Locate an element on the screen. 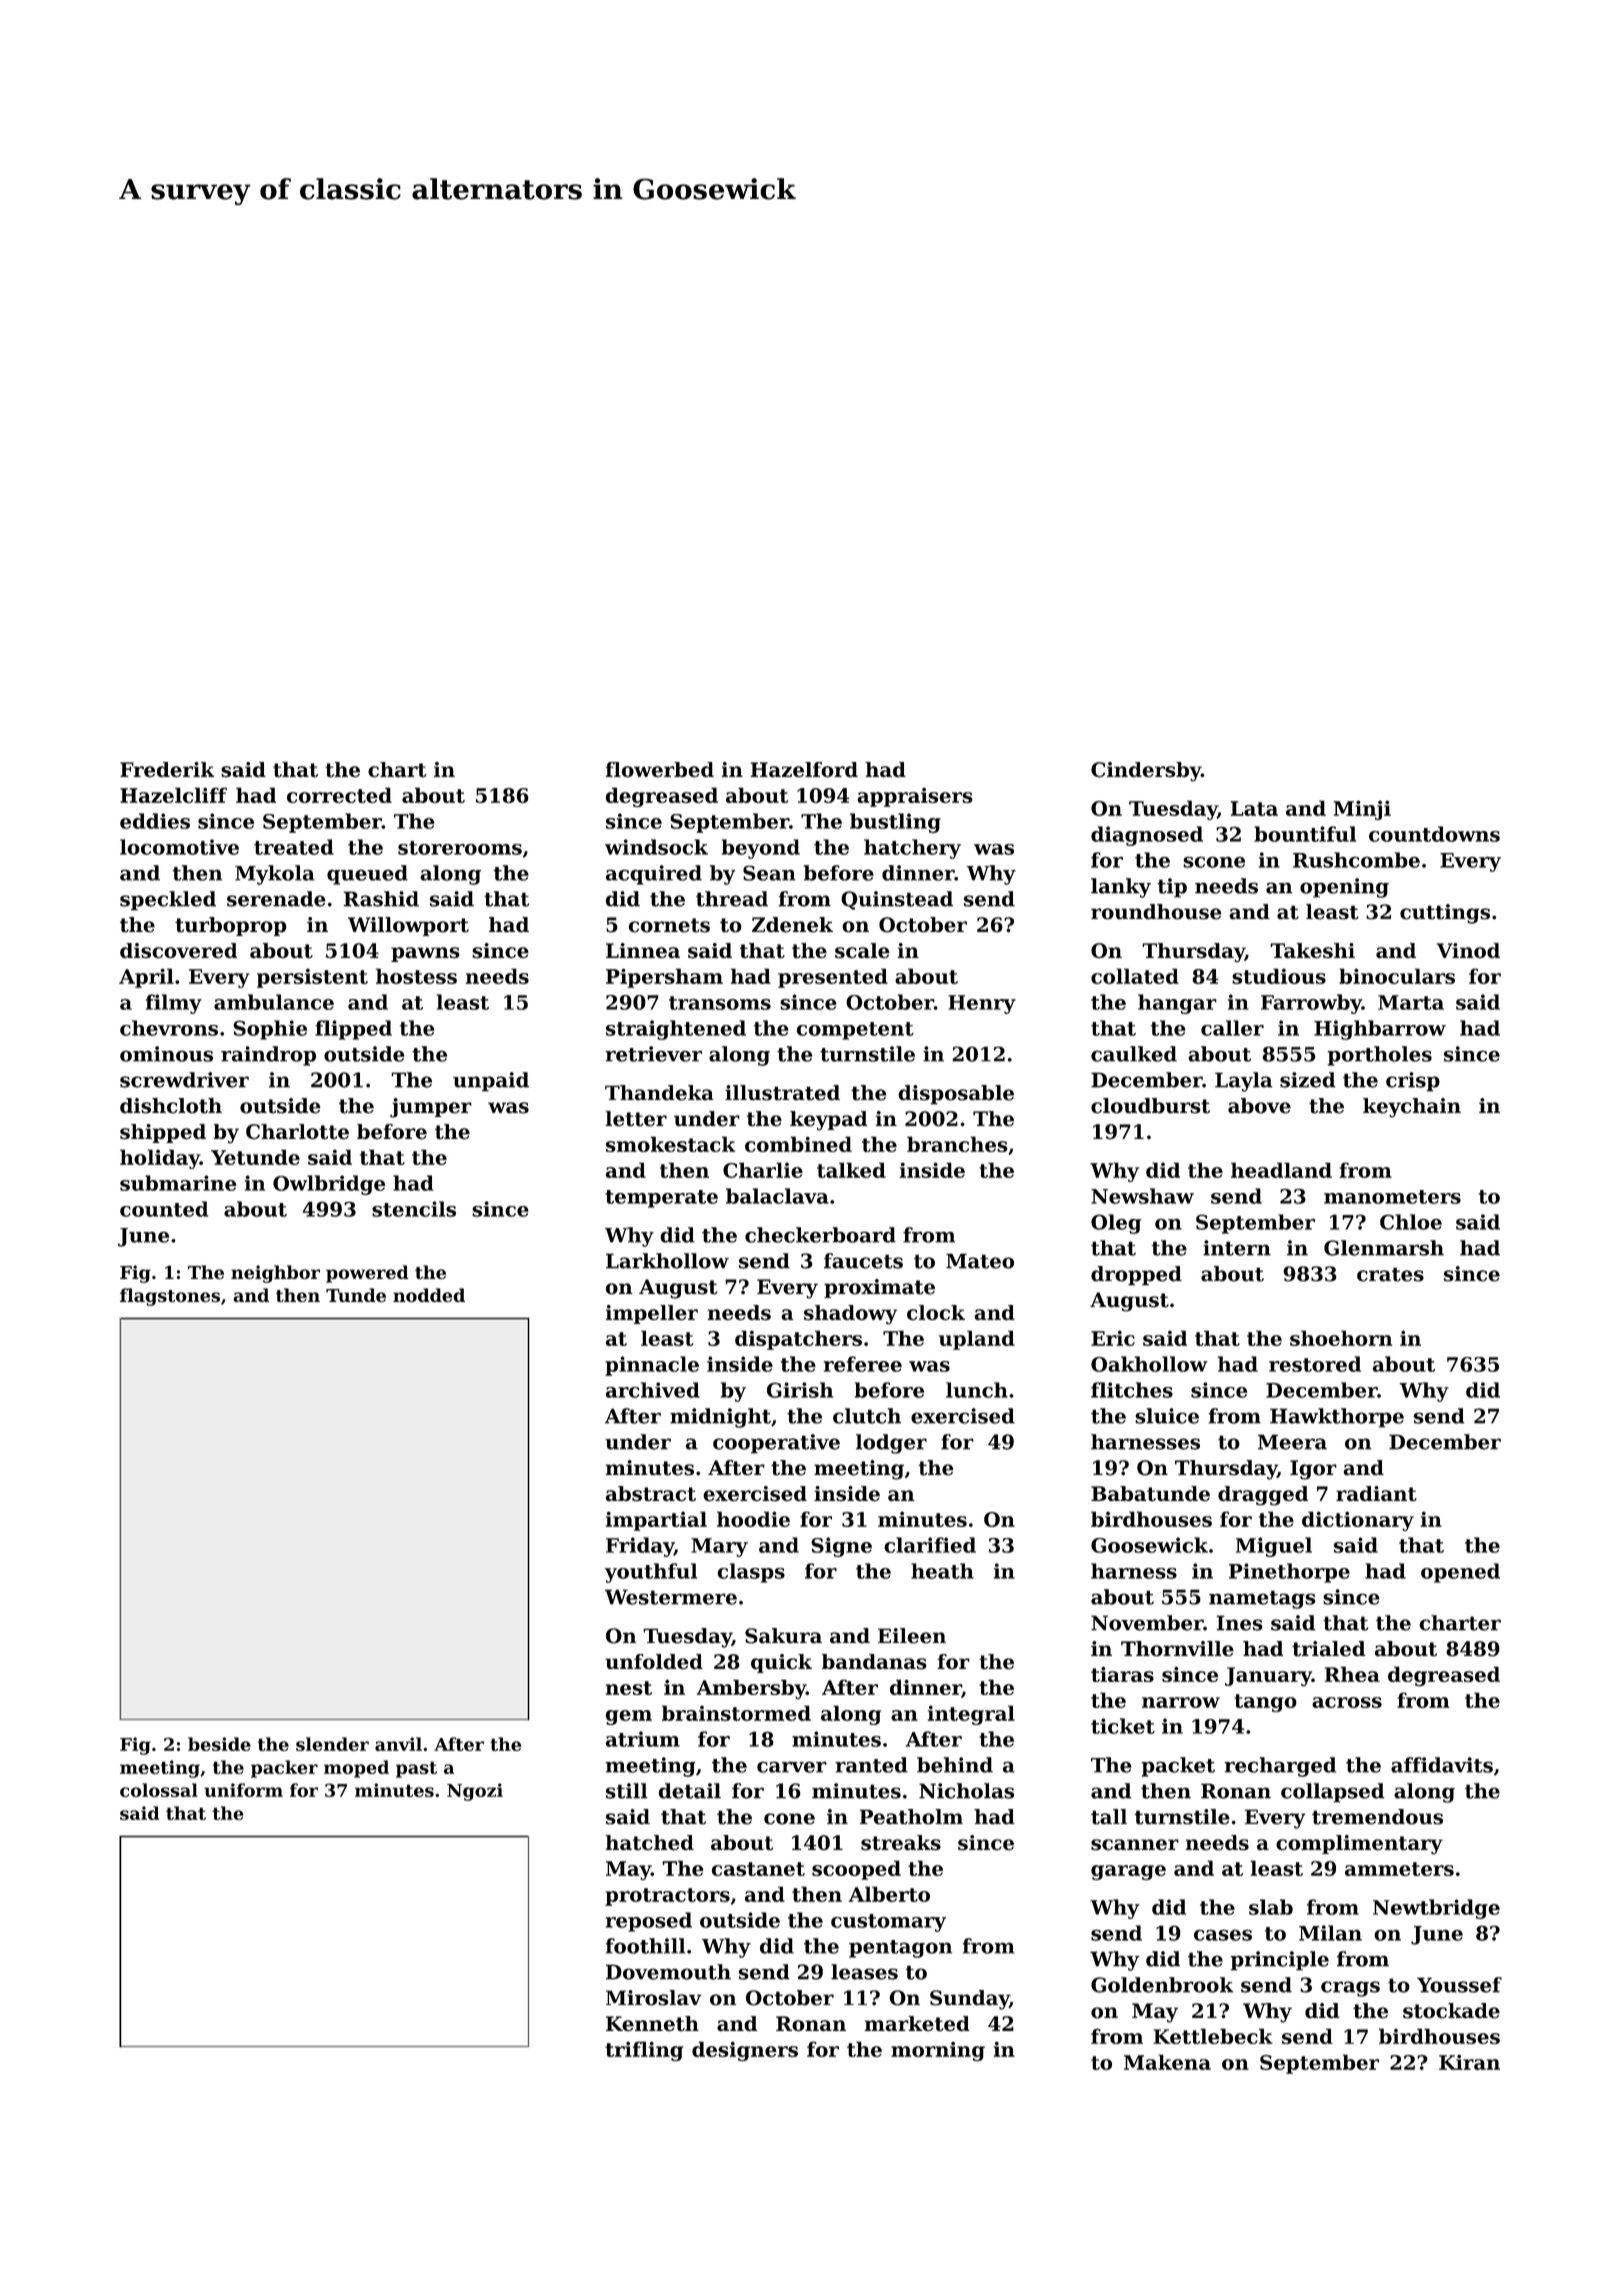  beside is located at coordinates (219, 1744).
